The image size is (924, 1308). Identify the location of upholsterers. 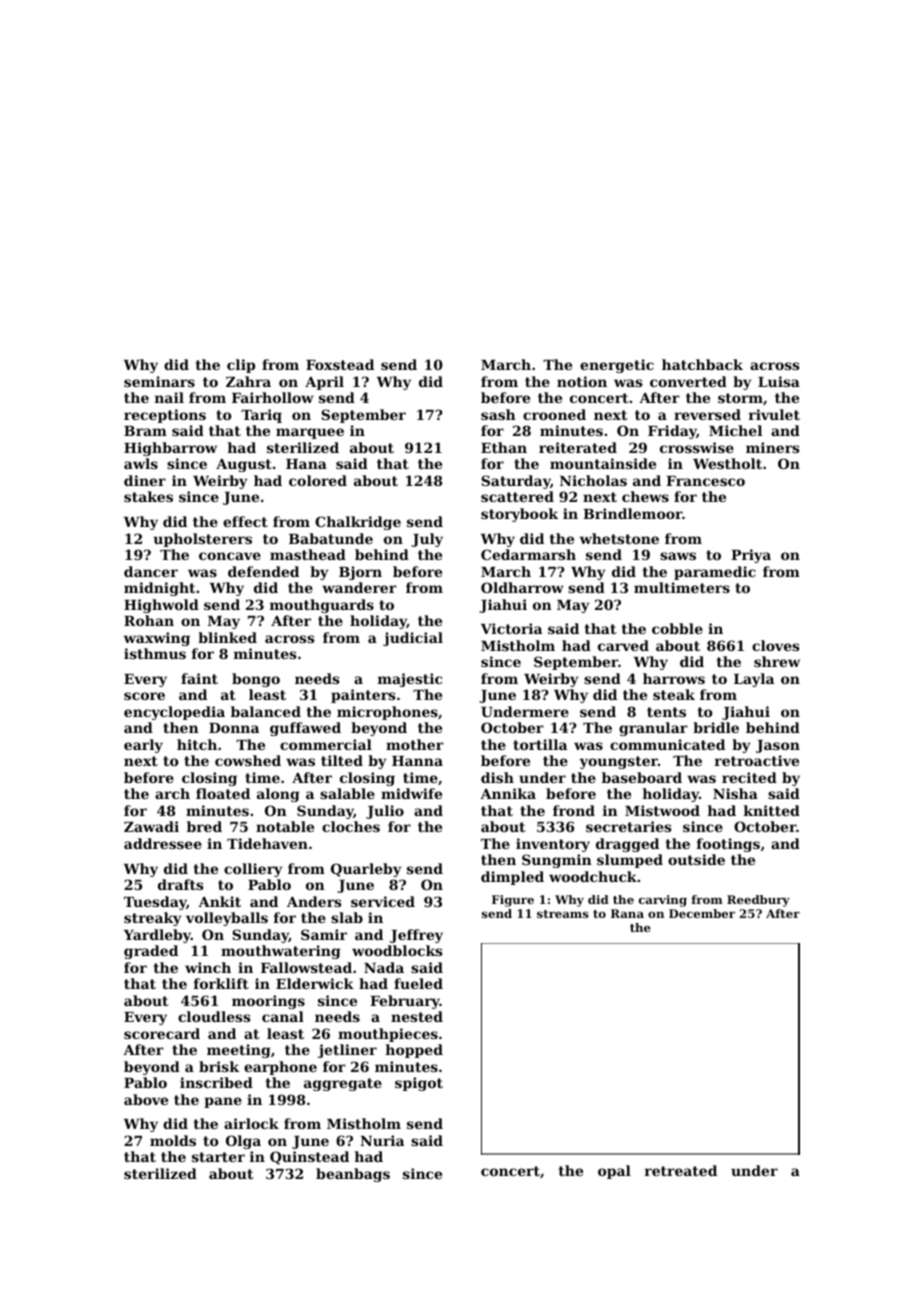
(203, 540).
